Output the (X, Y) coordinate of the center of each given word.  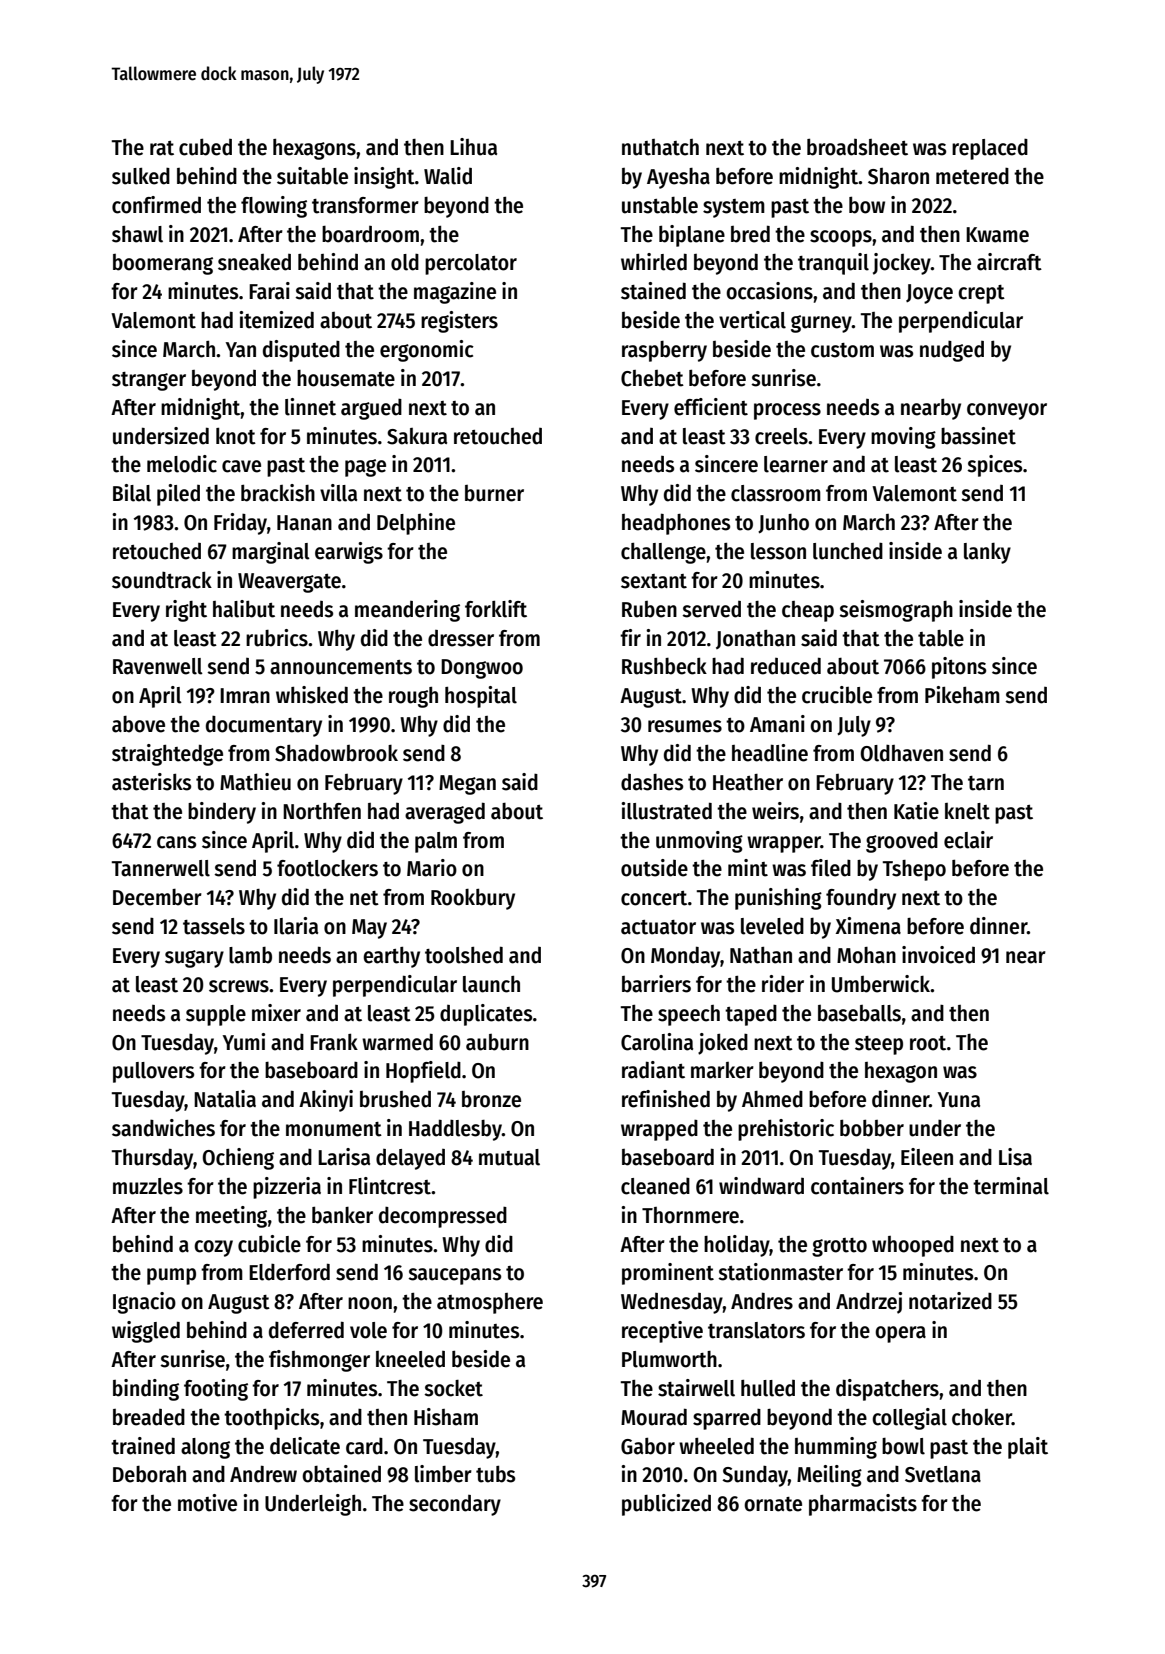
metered (972, 176)
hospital (481, 697)
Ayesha (678, 178)
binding (146, 1390)
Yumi (244, 1042)
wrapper (784, 844)
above (138, 724)
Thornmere (690, 1215)
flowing (274, 207)
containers (857, 1186)
